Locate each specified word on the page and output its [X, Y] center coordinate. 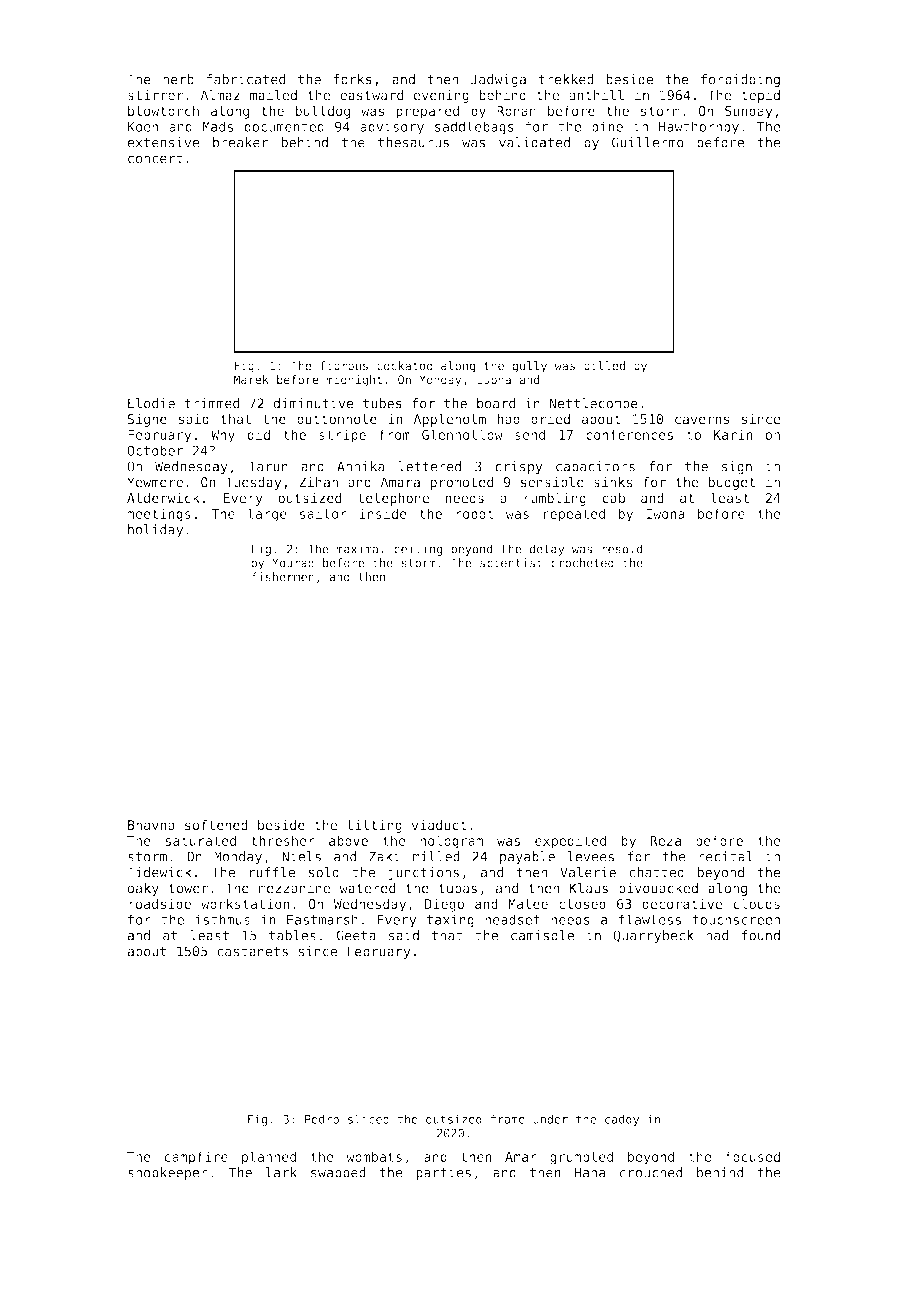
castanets [252, 952]
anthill [596, 95]
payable [527, 858]
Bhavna [151, 824]
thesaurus [413, 142]
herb [178, 79]
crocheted [582, 563]
